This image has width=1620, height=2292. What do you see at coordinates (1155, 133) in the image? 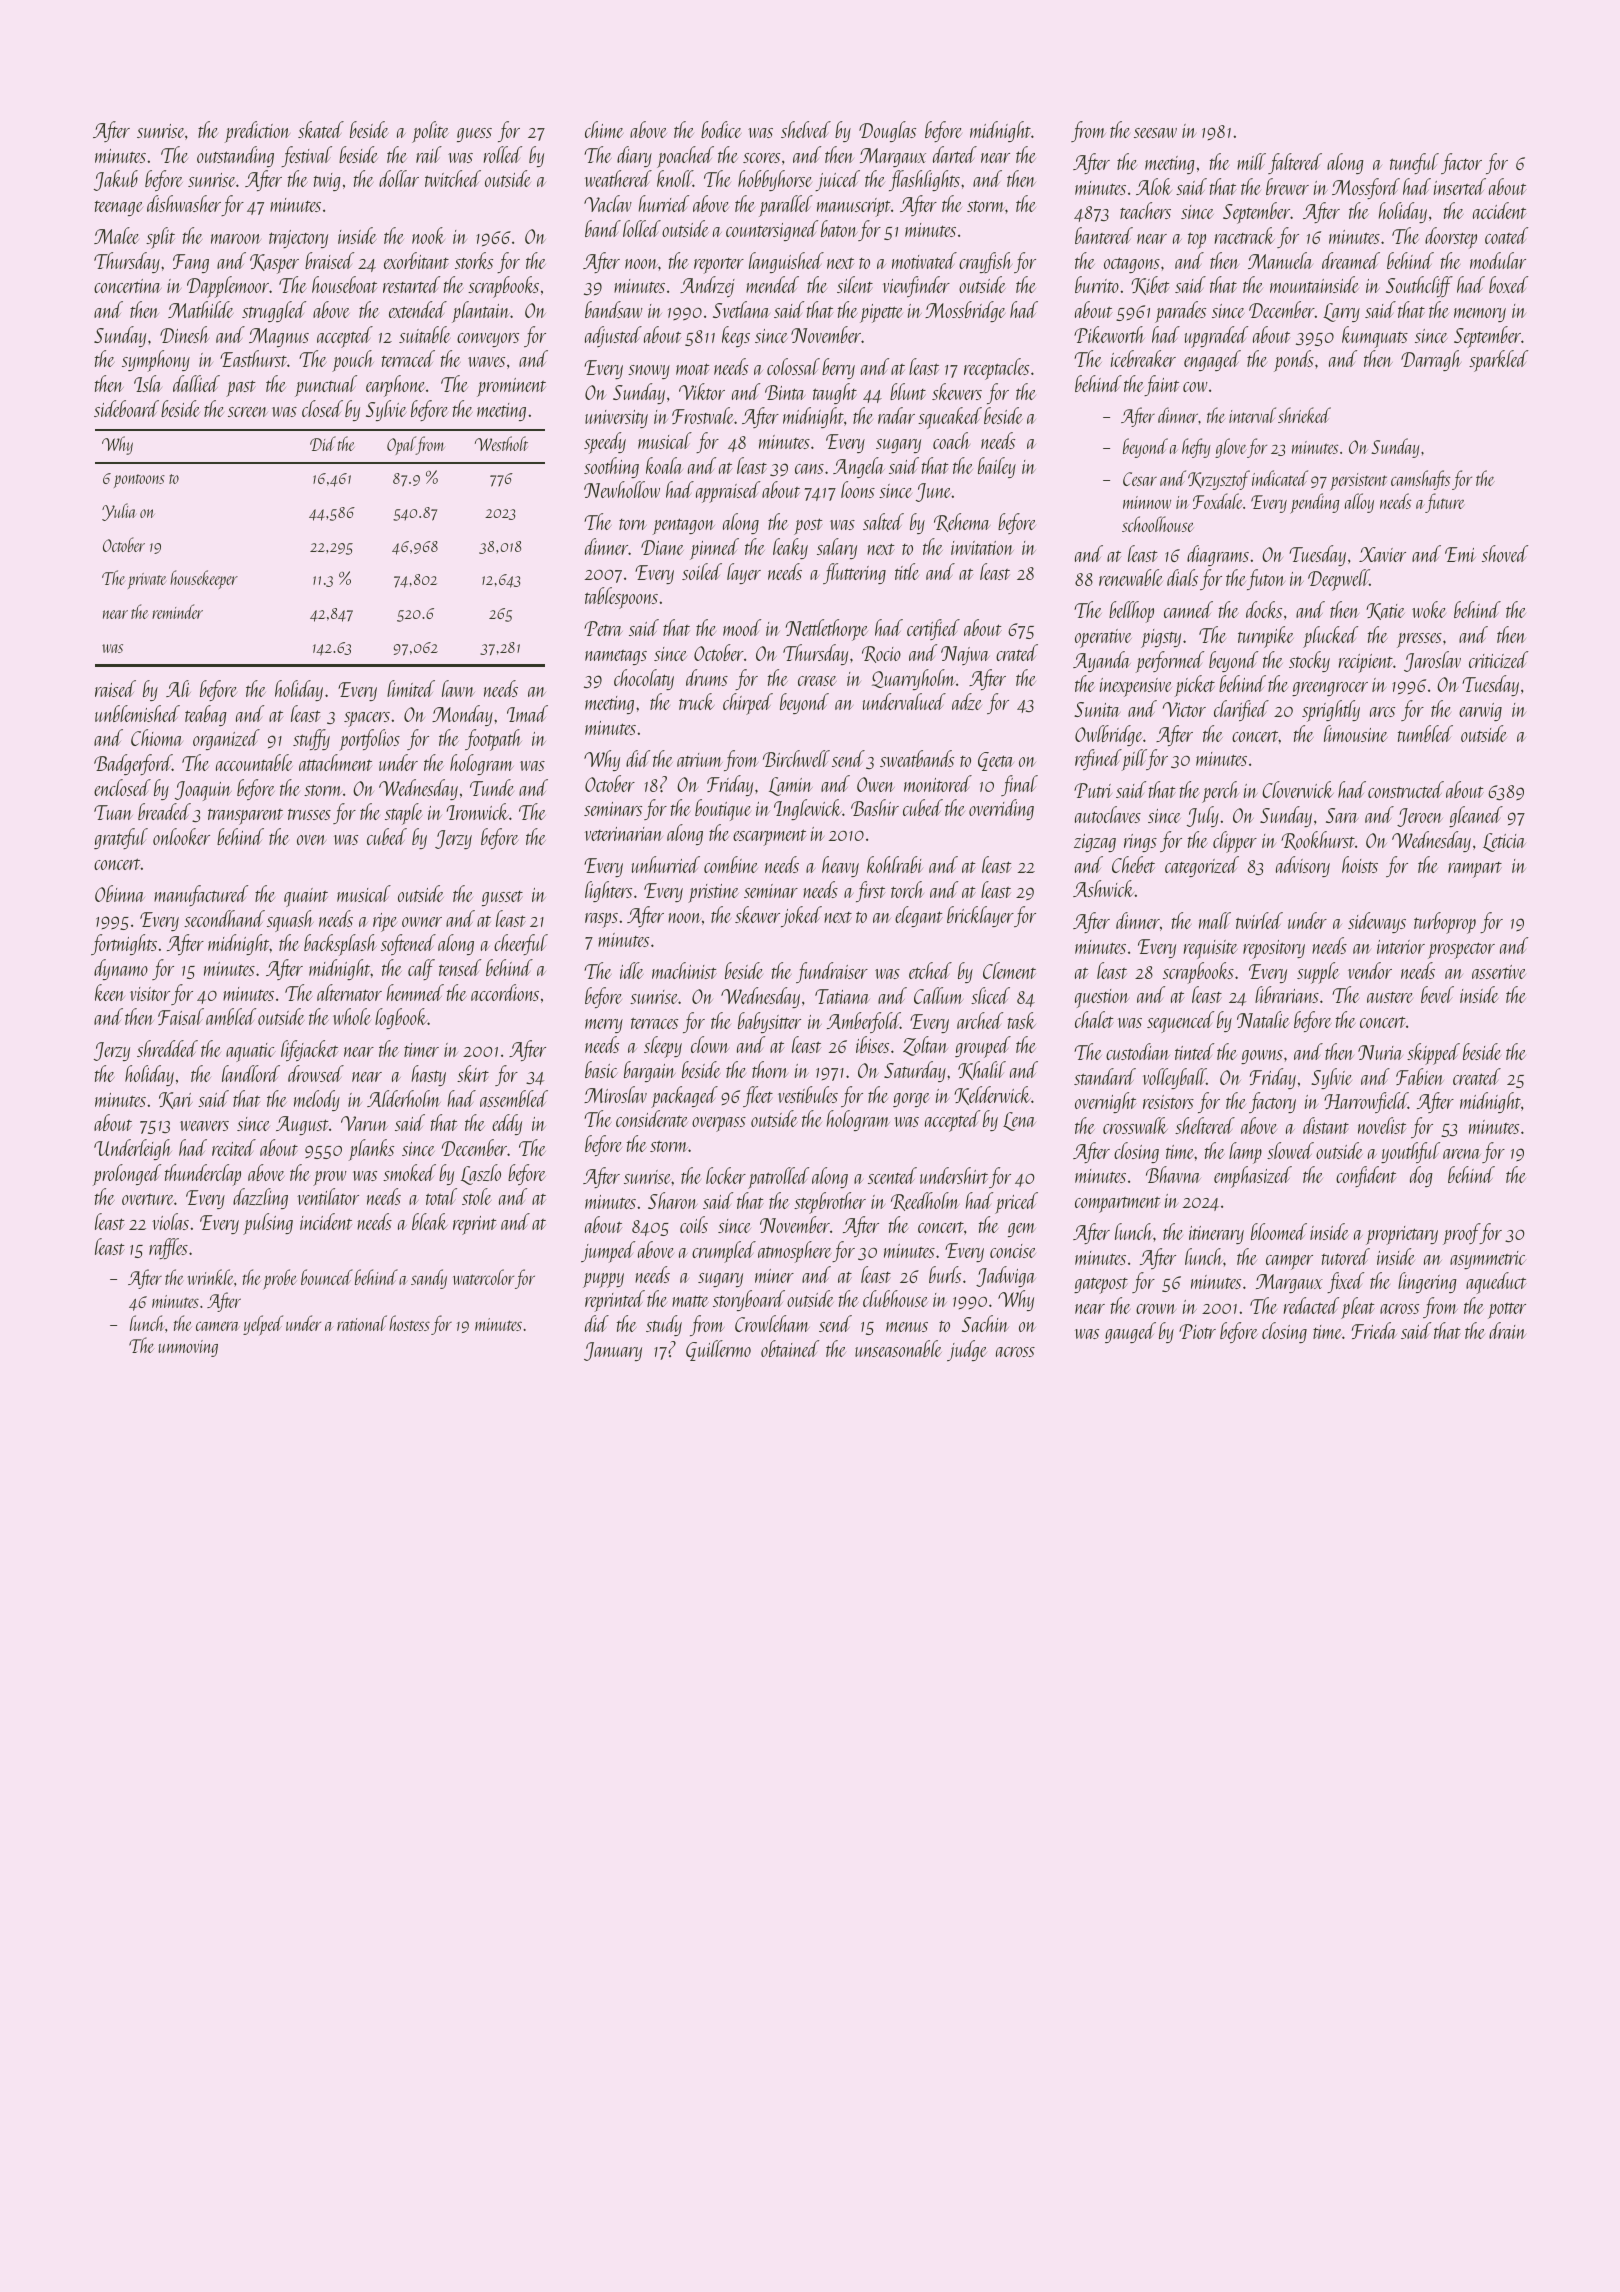
I see `seesaw` at bounding box center [1155, 133].
